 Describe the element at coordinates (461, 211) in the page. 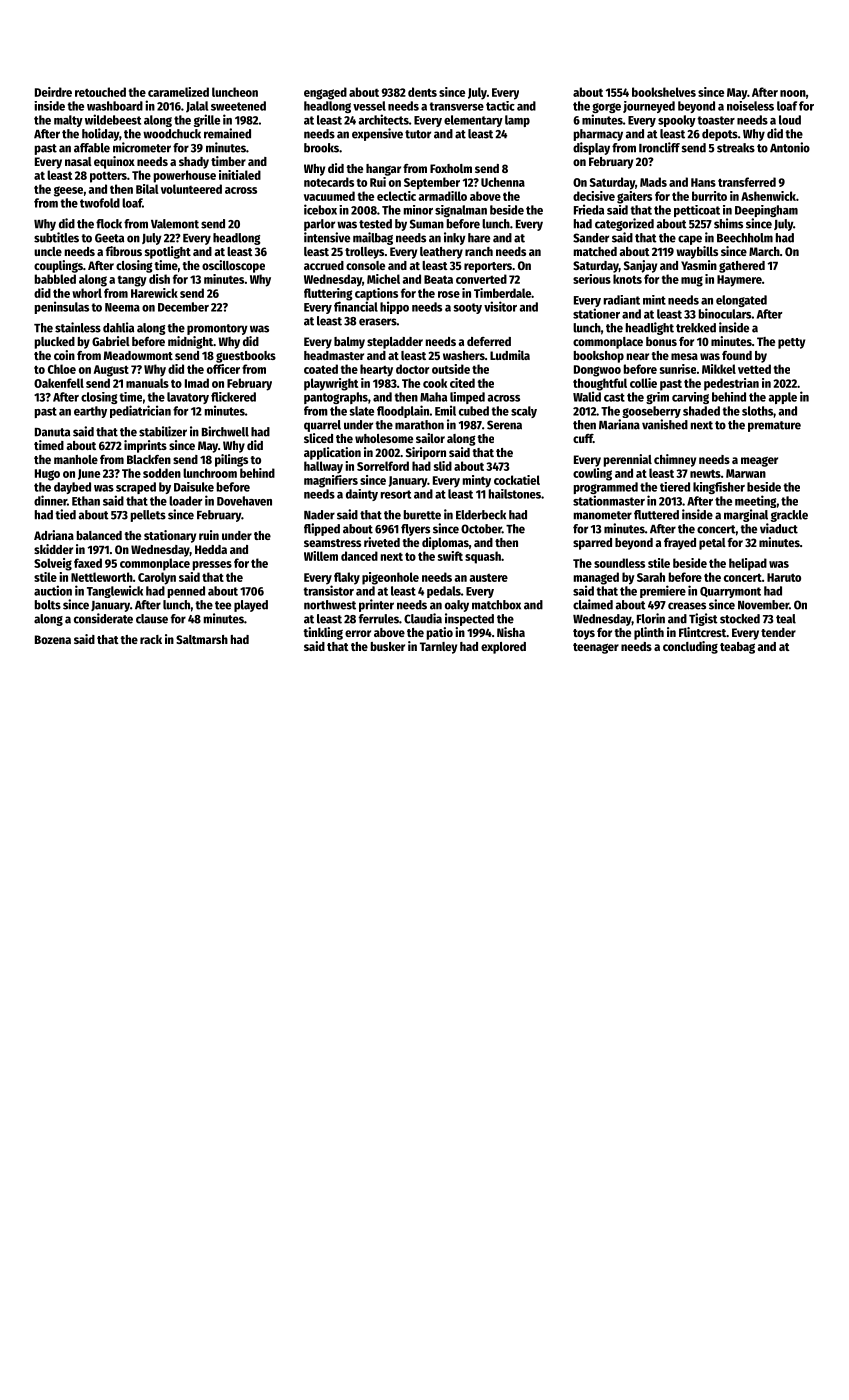

I see `signalman` at that location.
